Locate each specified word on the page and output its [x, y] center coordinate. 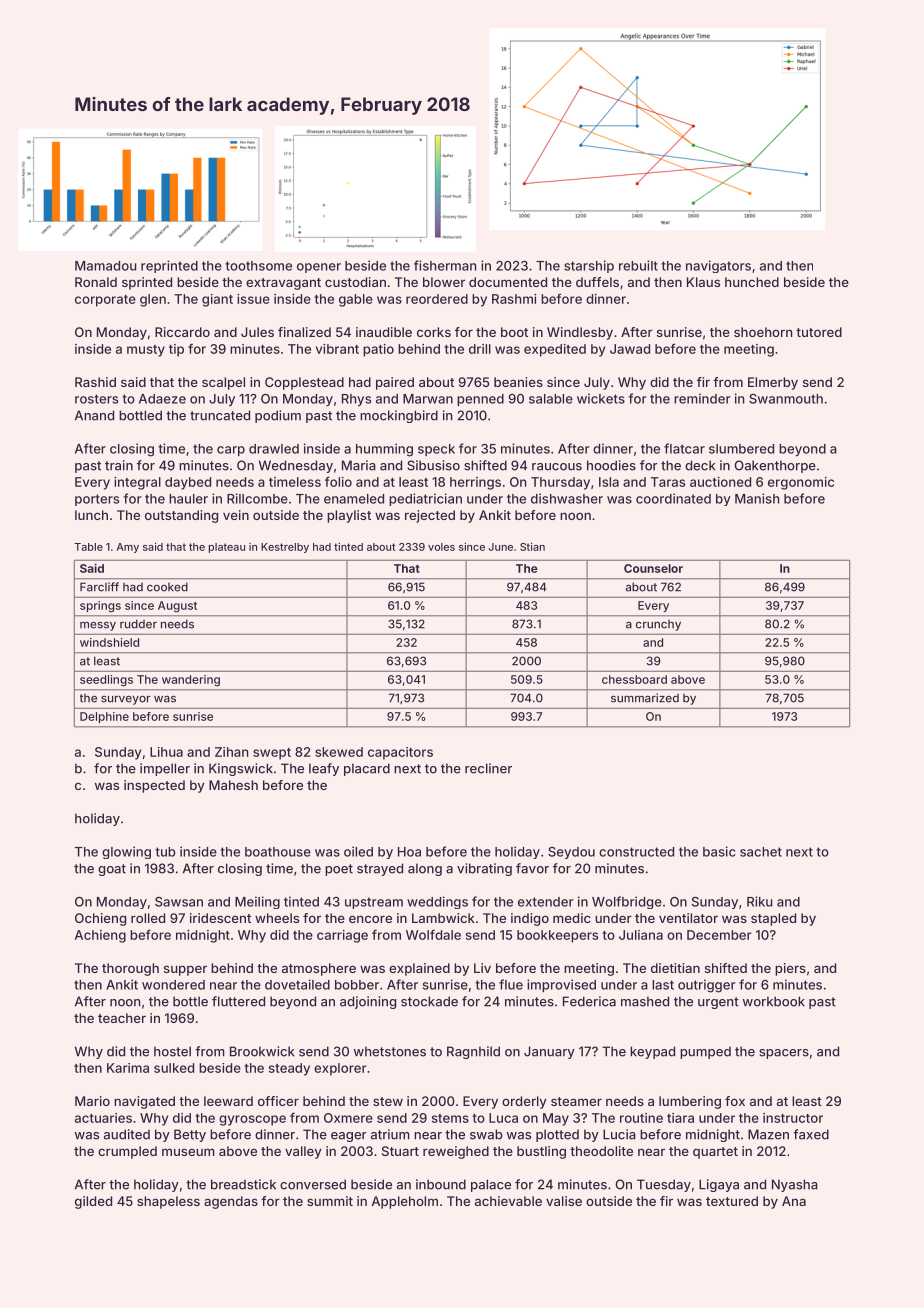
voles [441, 547]
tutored [819, 332]
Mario [92, 1101]
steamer [576, 1101]
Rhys [356, 400]
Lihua [166, 752]
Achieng [100, 936]
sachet [761, 852]
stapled [773, 919]
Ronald [96, 282]
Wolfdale [433, 934]
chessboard [634, 679]
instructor [793, 1118]
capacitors [400, 753]
